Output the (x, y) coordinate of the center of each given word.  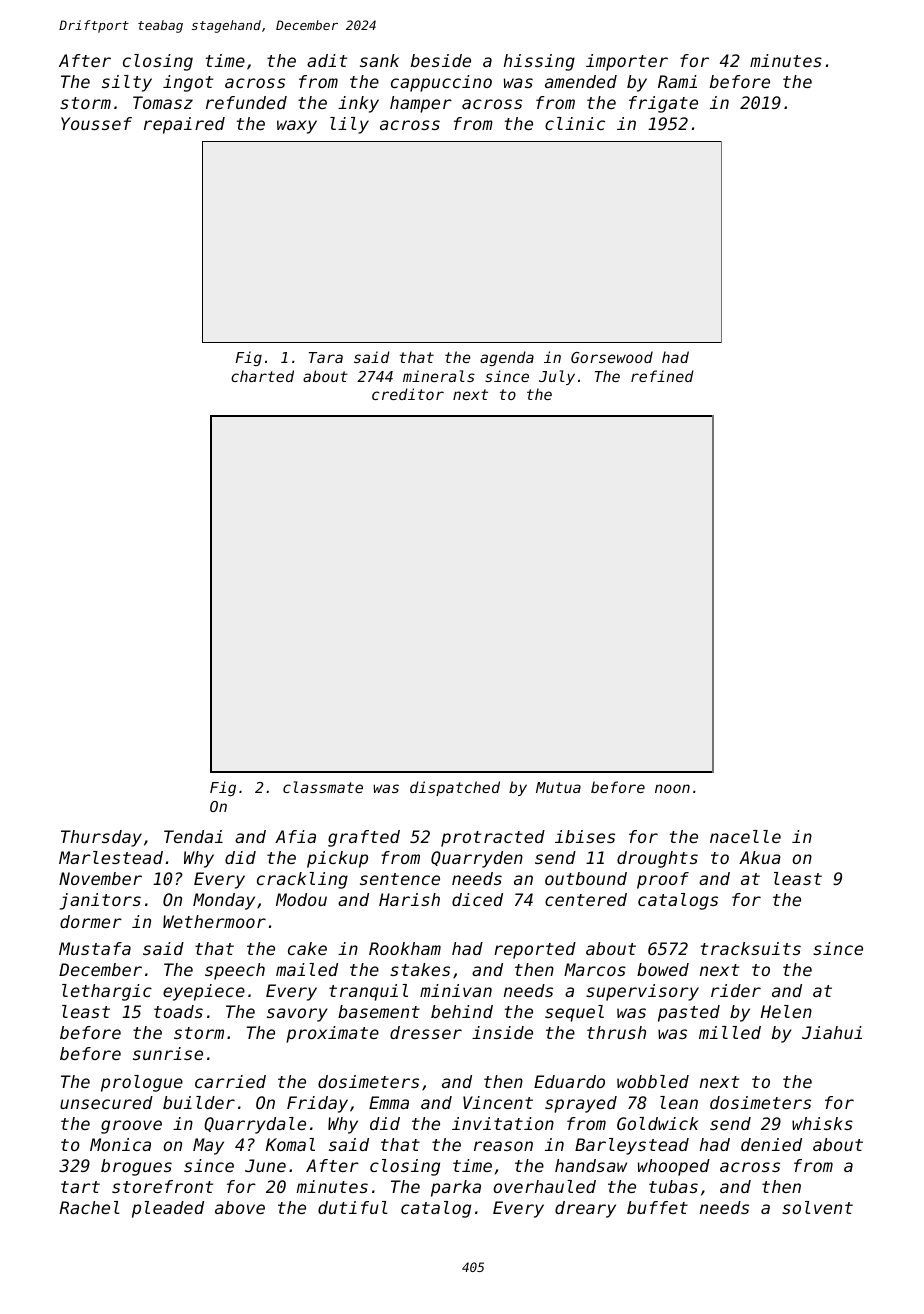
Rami (677, 81)
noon (672, 788)
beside (441, 60)
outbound (586, 878)
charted (262, 376)
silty (127, 83)
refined (662, 376)
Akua (760, 857)
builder (199, 1102)
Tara (326, 357)
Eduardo (569, 1081)
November (100, 878)
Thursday (101, 838)
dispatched (455, 788)
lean (679, 1102)
